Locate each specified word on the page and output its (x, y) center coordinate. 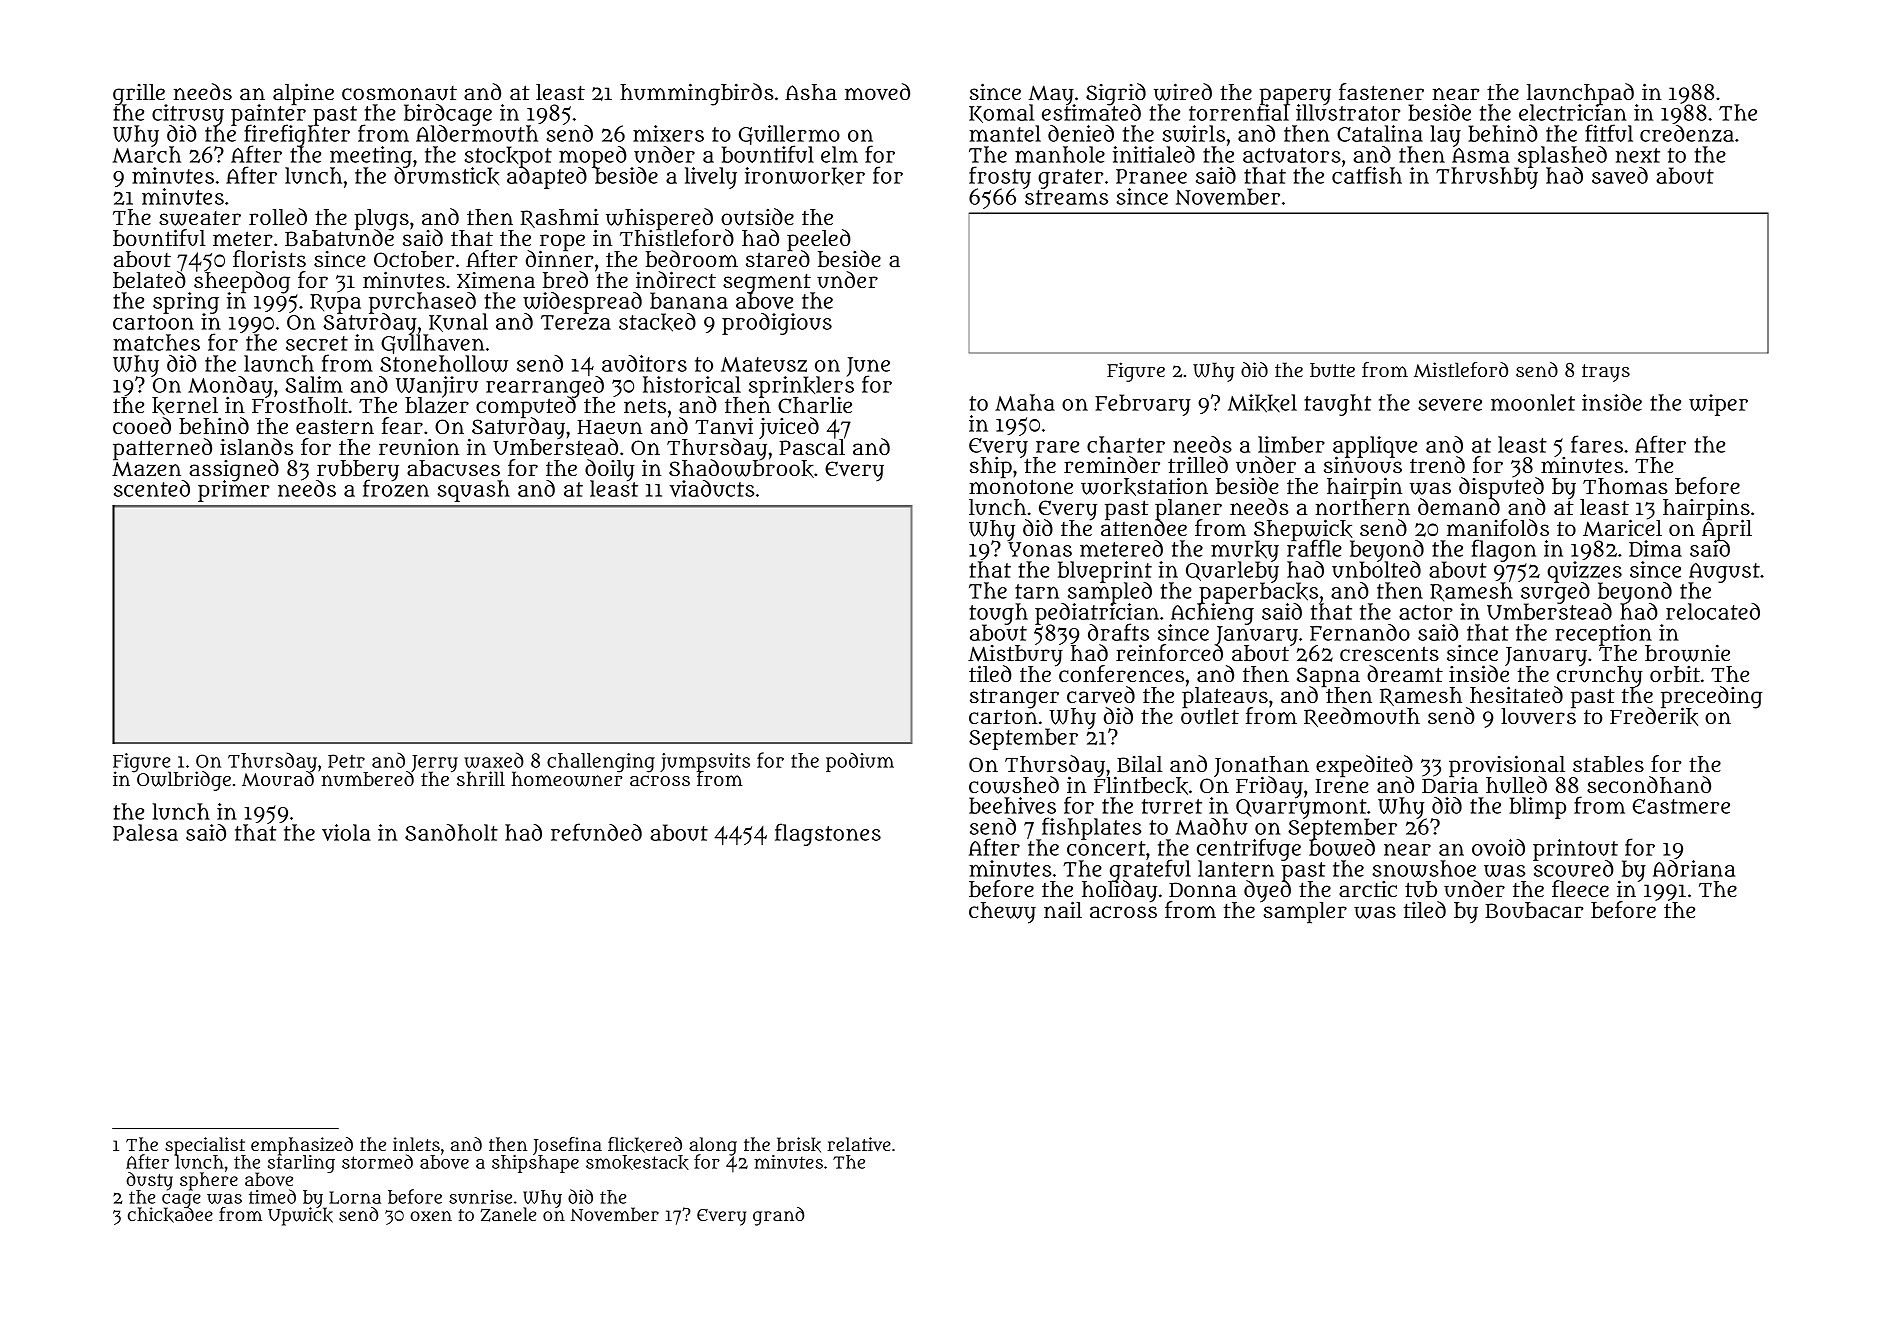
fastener (1381, 91)
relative (859, 1144)
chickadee (170, 1215)
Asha (811, 92)
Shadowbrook (741, 469)
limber (1291, 444)
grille (140, 94)
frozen (396, 489)
